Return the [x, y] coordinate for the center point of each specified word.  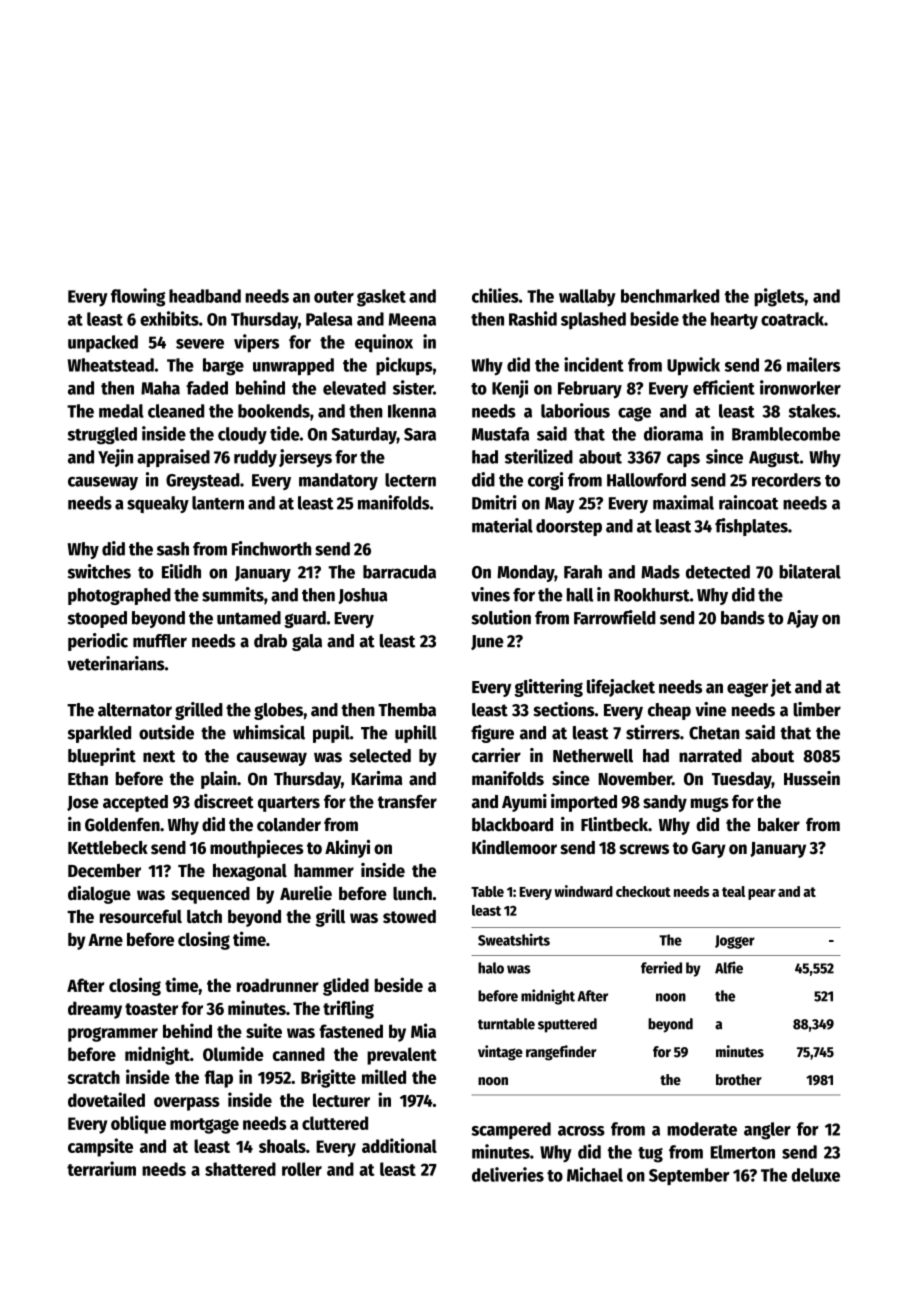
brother [739, 1080]
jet [781, 688]
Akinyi [347, 849]
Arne [105, 940]
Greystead [202, 481]
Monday [526, 573]
